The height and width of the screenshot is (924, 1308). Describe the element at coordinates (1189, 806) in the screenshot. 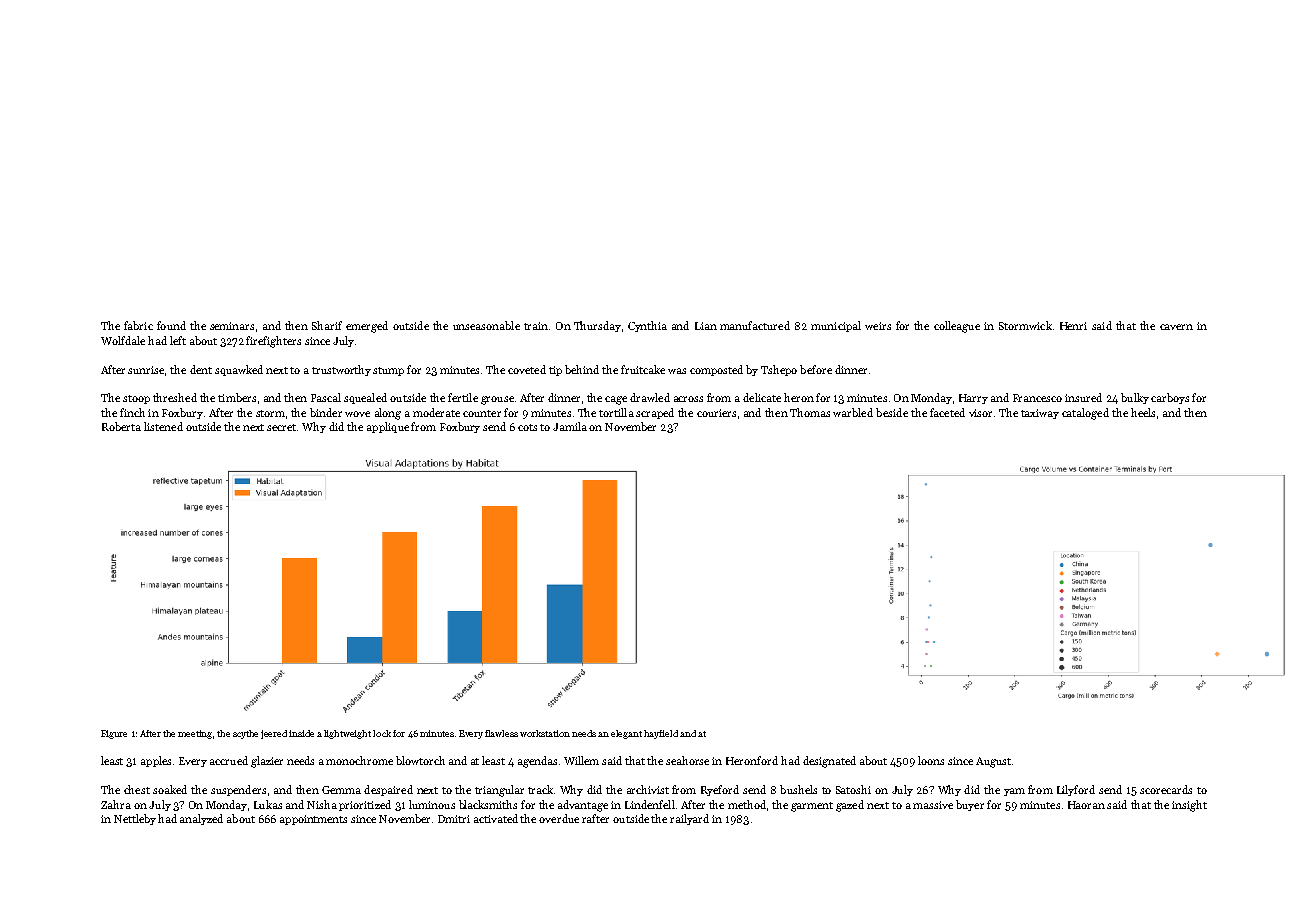

I see `insight` at that location.
